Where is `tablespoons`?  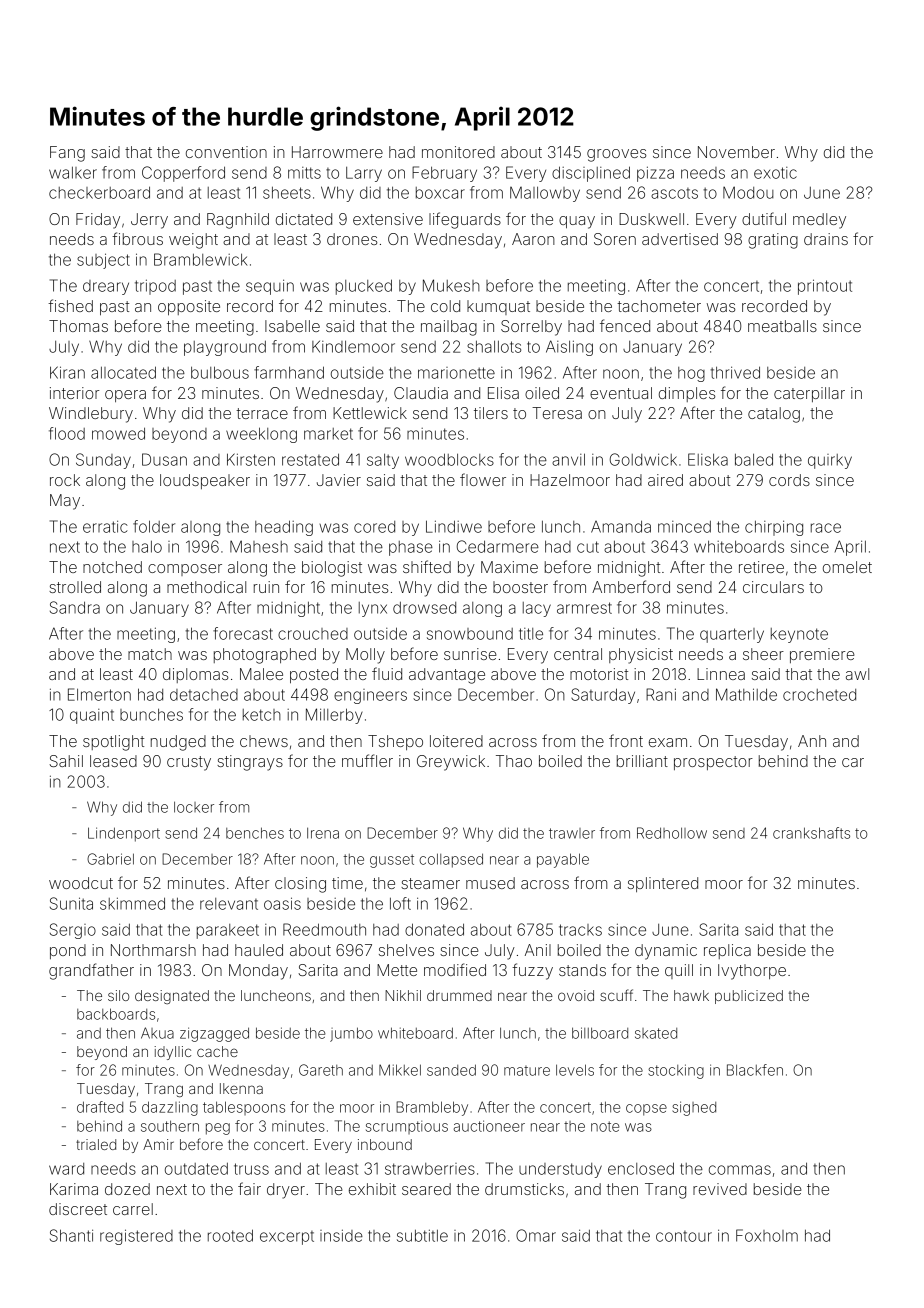
tablespoons is located at coordinates (244, 1108).
